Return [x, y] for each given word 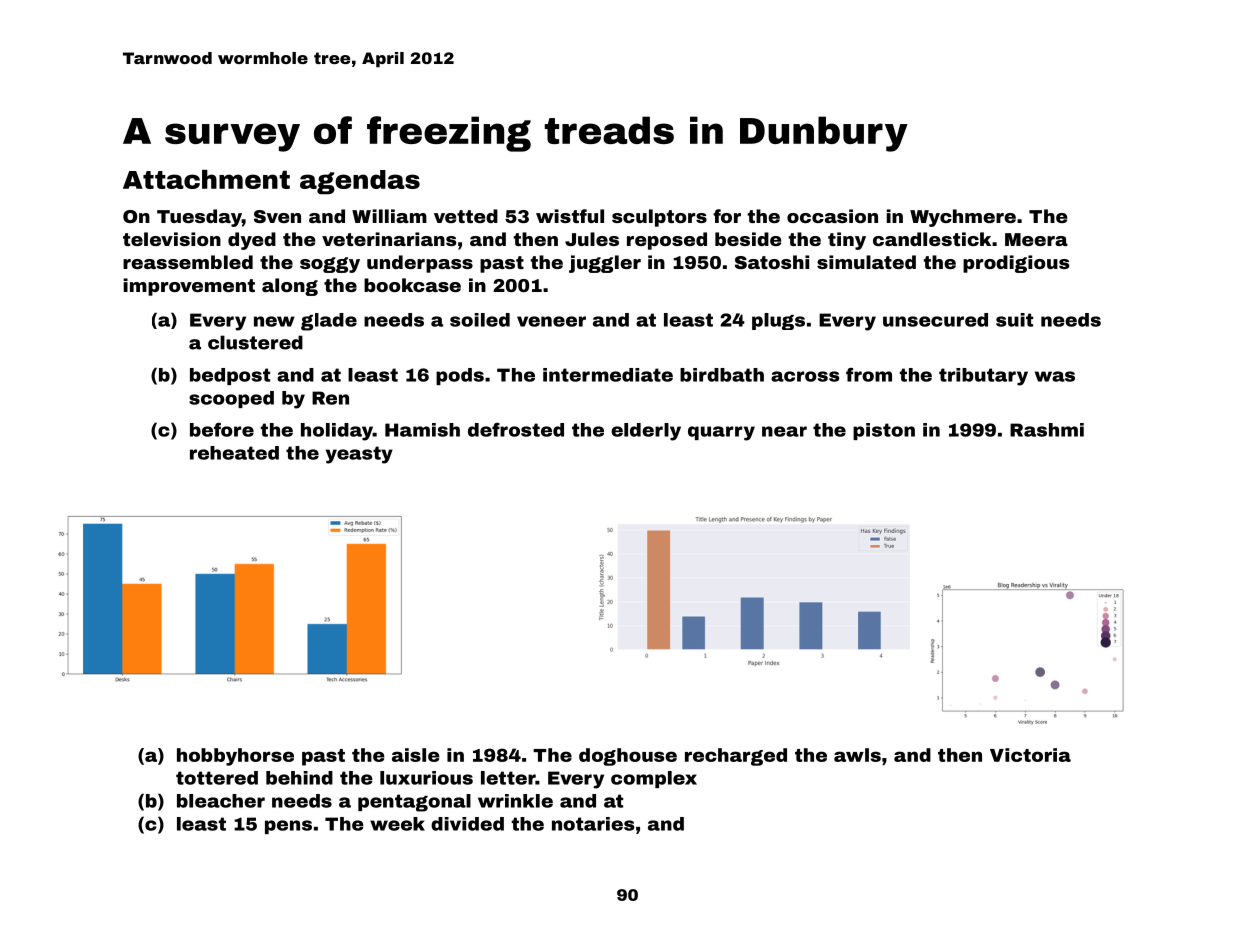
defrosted [516, 430]
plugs [778, 321]
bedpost [230, 376]
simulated [866, 262]
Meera [1036, 239]
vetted [466, 216]
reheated [234, 453]
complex [654, 779]
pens [288, 827]
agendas [360, 182]
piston [884, 431]
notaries [593, 824]
